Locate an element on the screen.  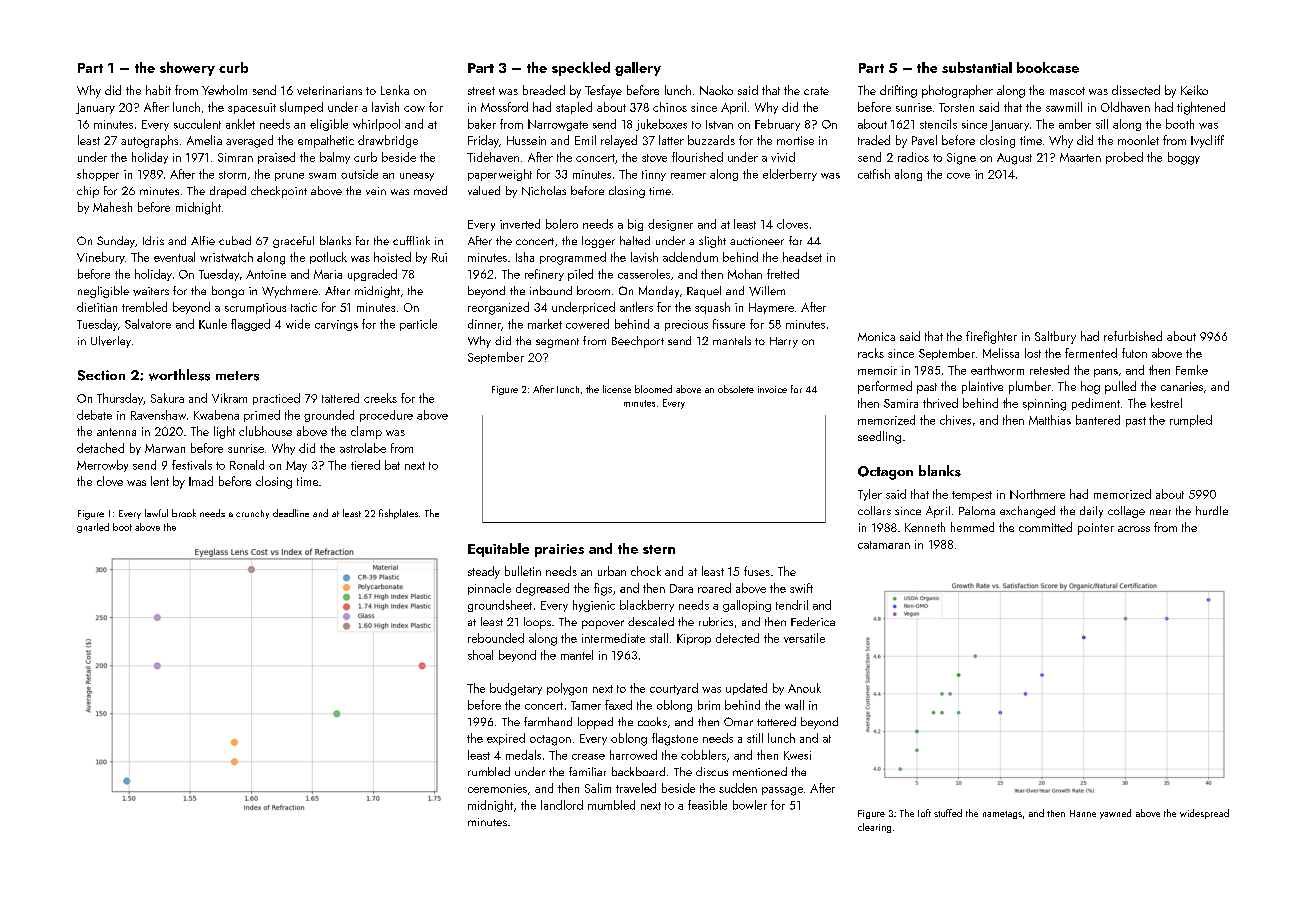
seedling is located at coordinates (879, 437).
